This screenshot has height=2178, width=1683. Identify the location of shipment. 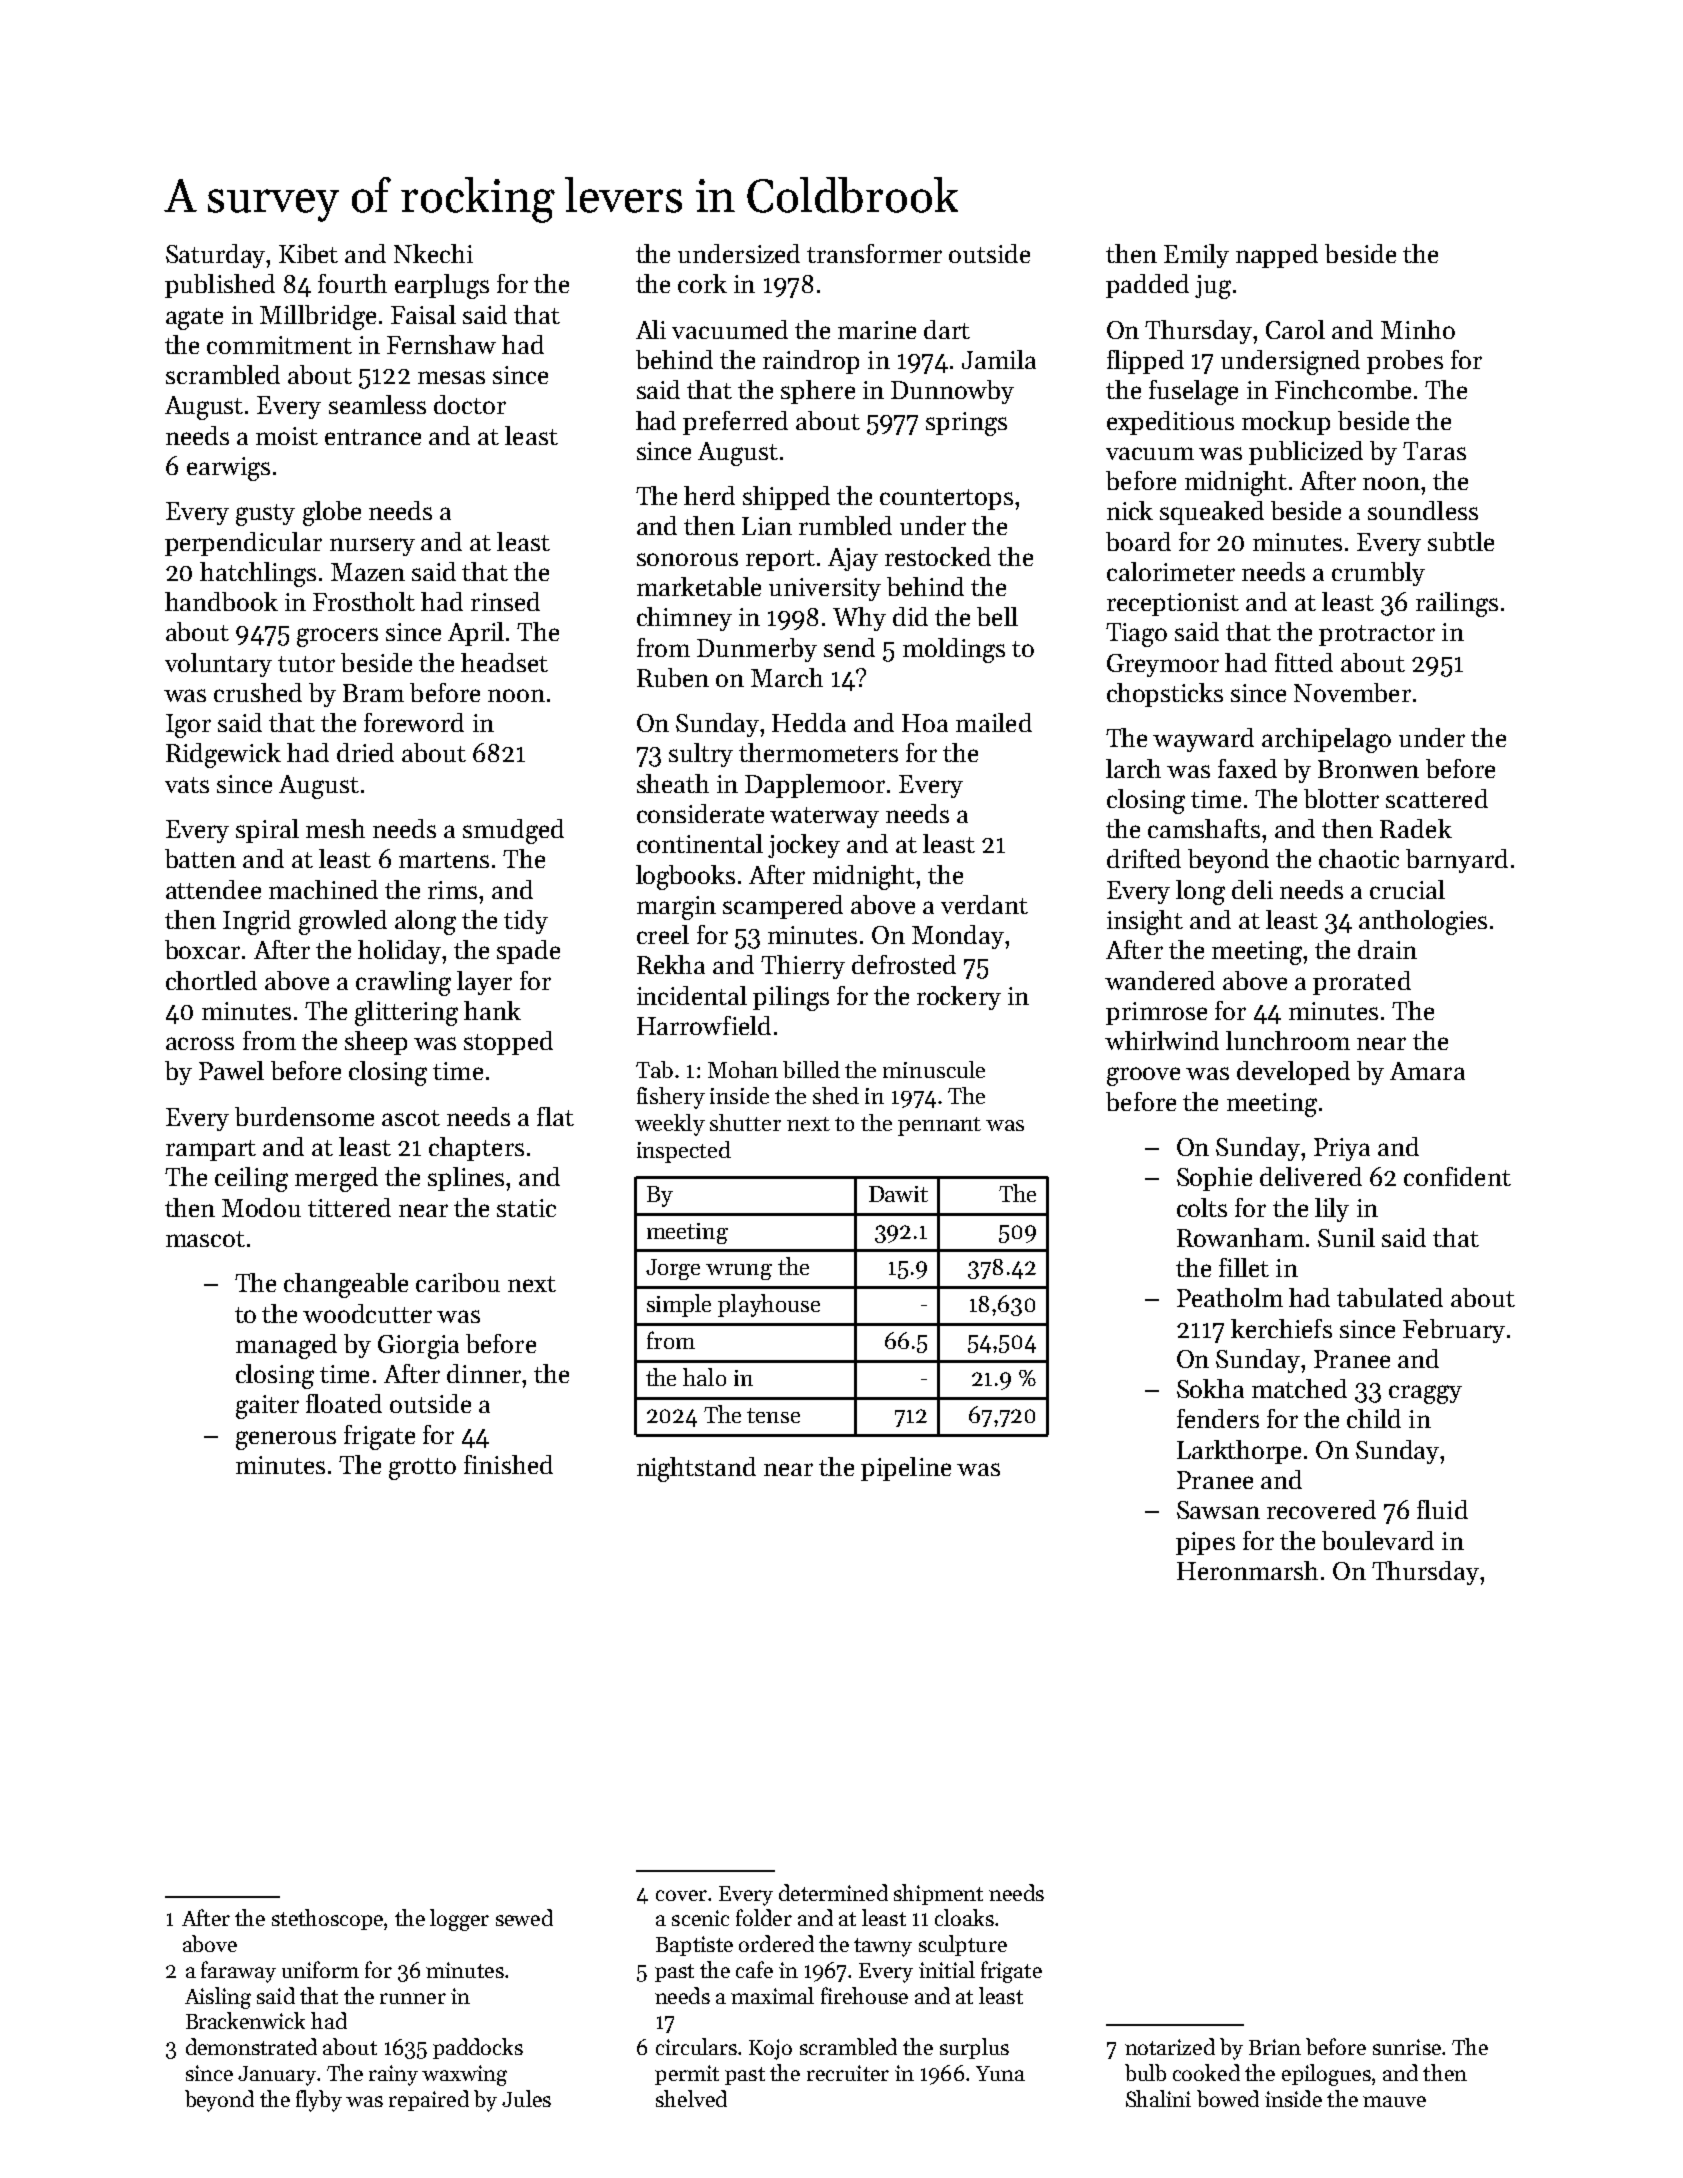
(938, 1894).
